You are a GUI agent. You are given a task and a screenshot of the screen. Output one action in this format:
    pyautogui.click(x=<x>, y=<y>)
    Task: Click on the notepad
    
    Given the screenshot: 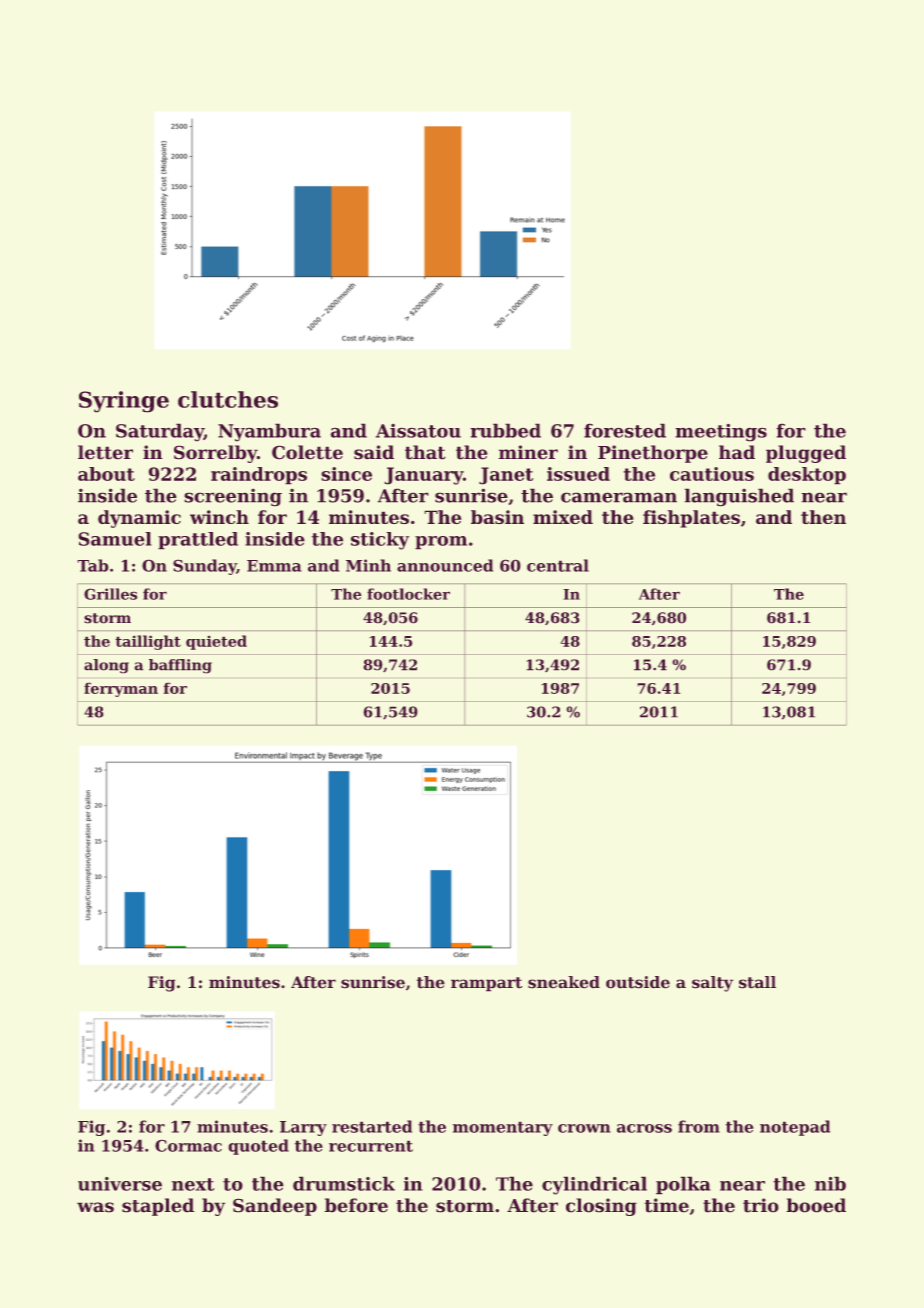 What is the action you would take?
    pyautogui.click(x=795, y=1128)
